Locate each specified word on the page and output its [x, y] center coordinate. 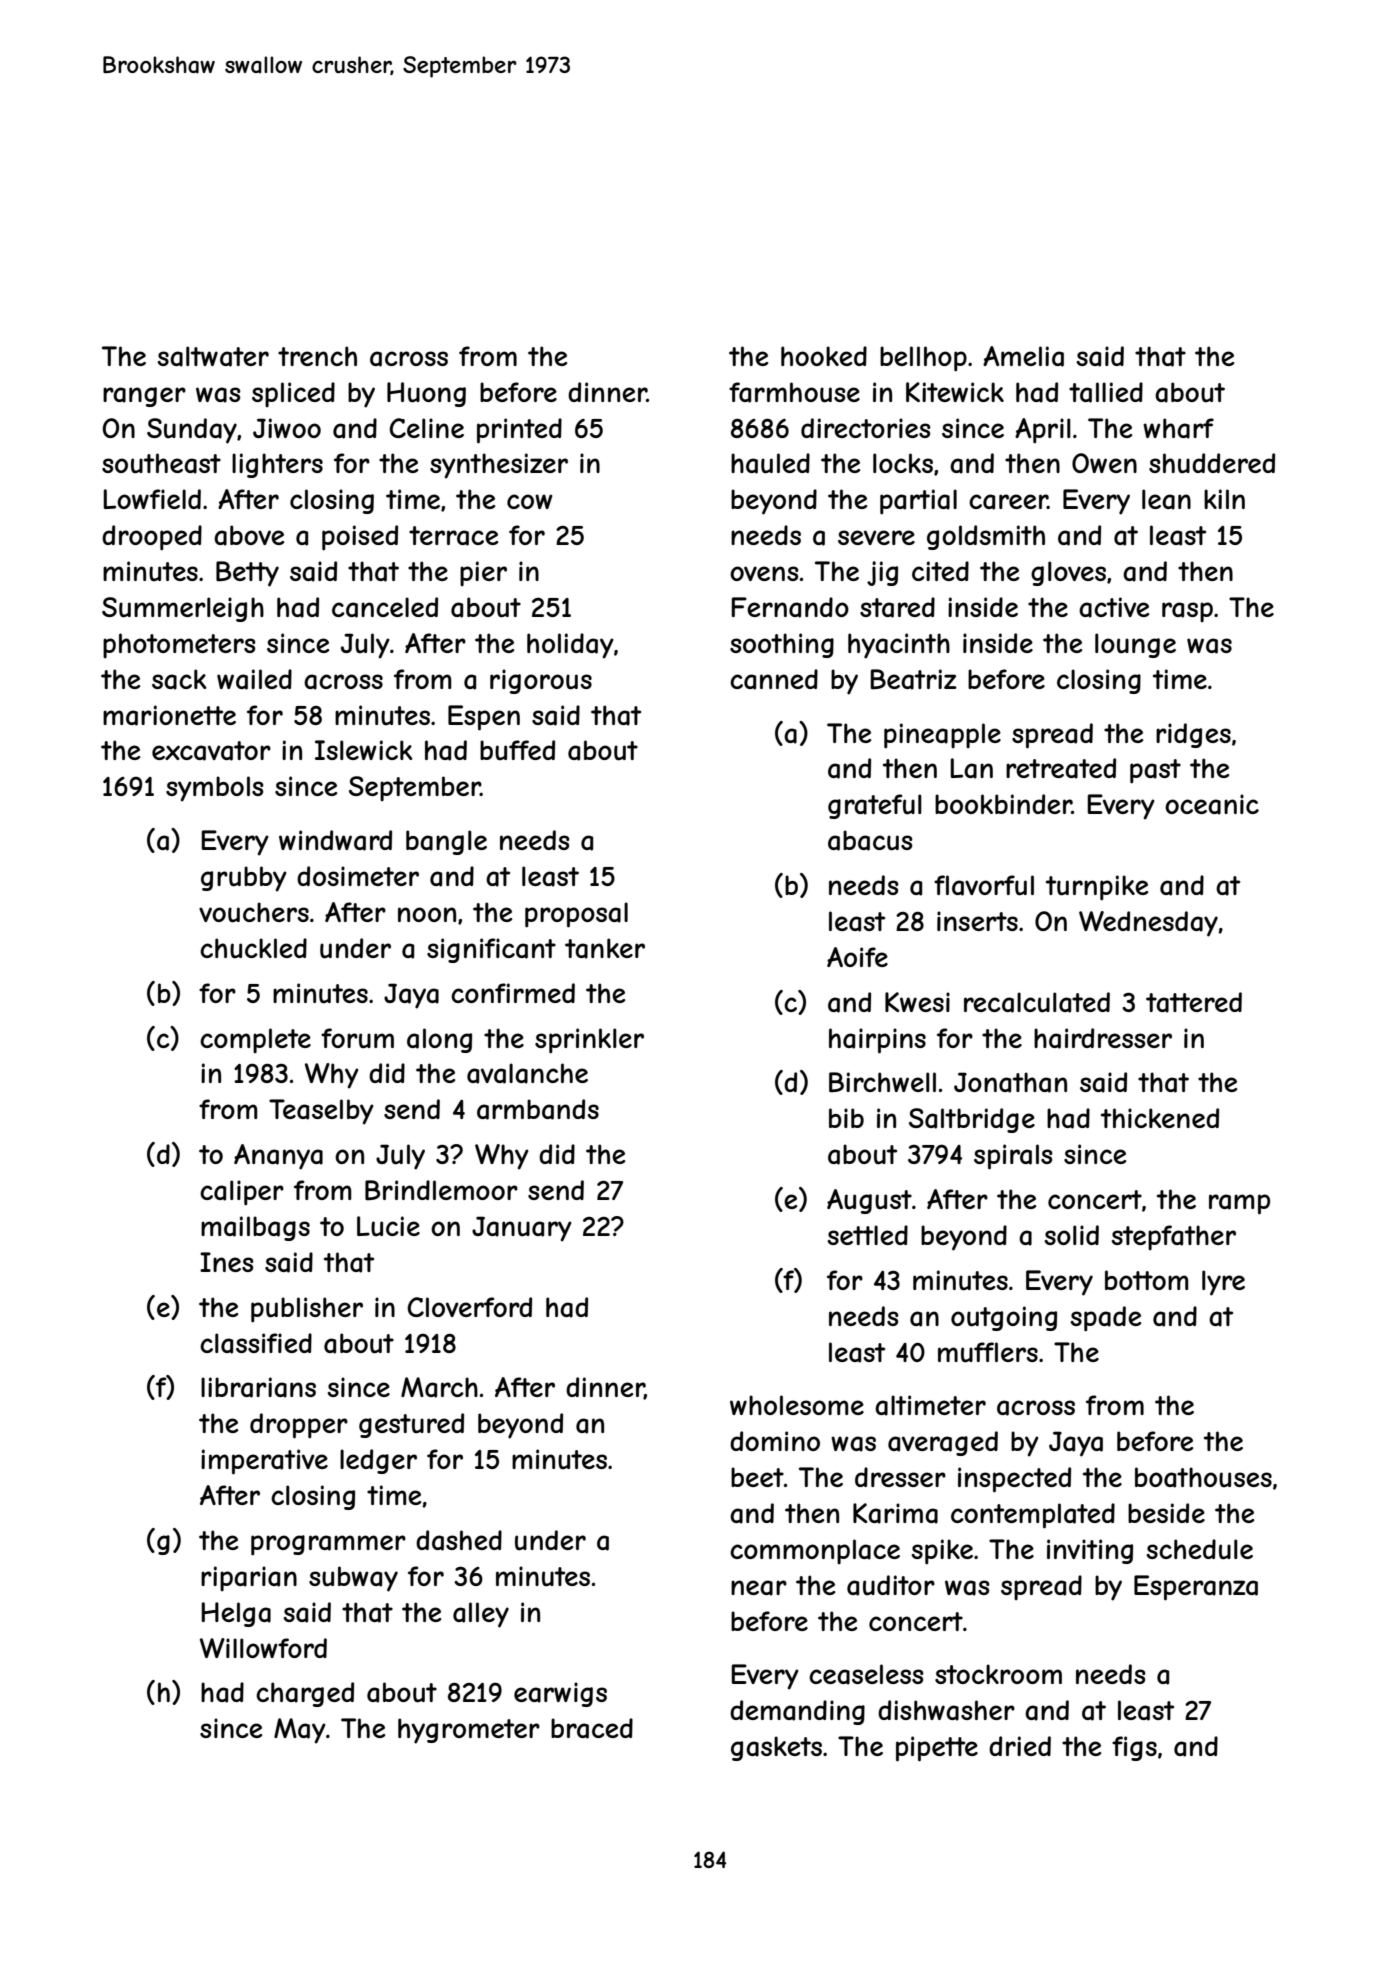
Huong [426, 394]
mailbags [255, 1228]
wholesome [797, 1405]
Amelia [1023, 356]
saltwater [213, 356]
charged [305, 1694]
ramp [1239, 1204]
